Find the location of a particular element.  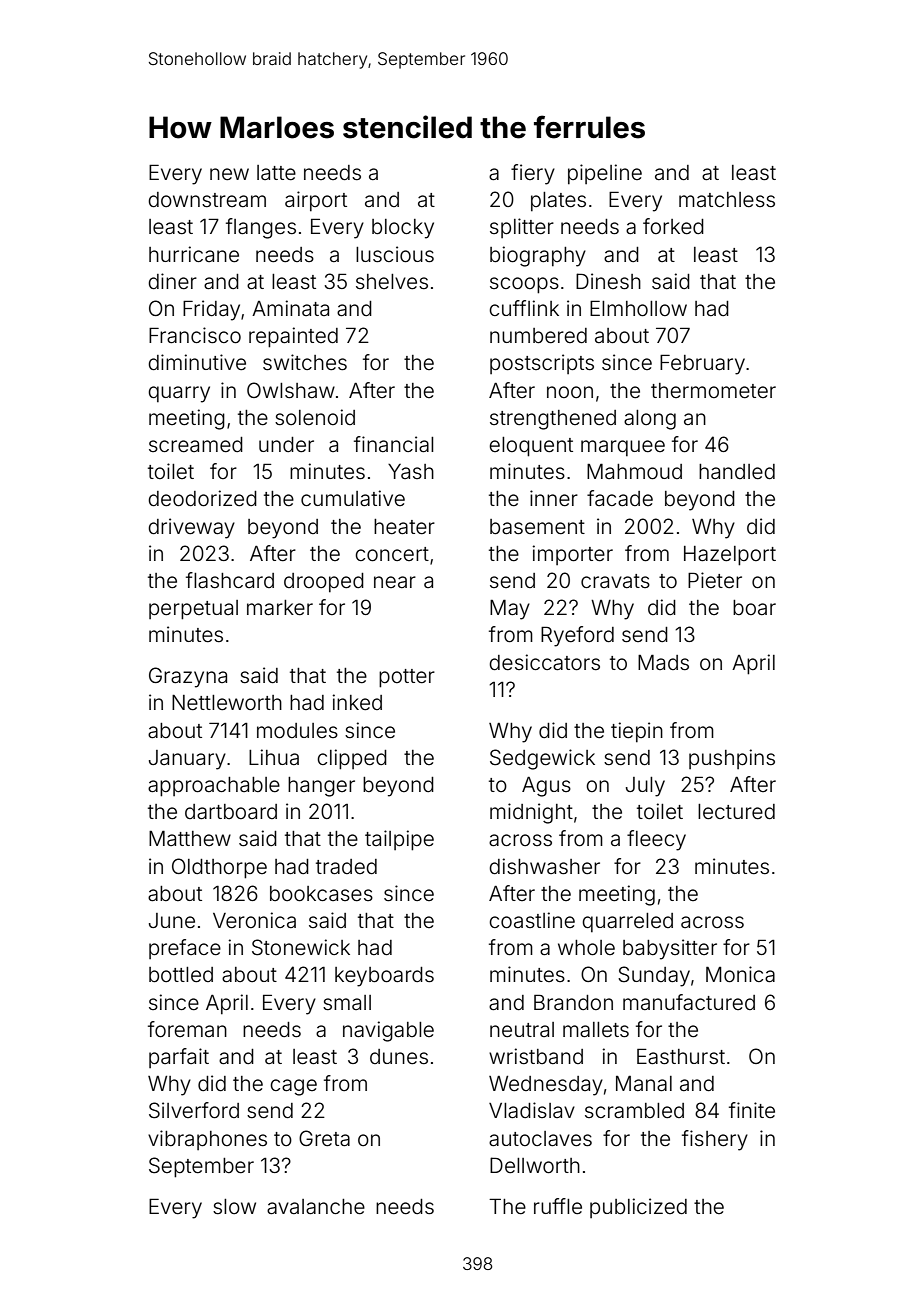

quarry is located at coordinates (179, 394).
